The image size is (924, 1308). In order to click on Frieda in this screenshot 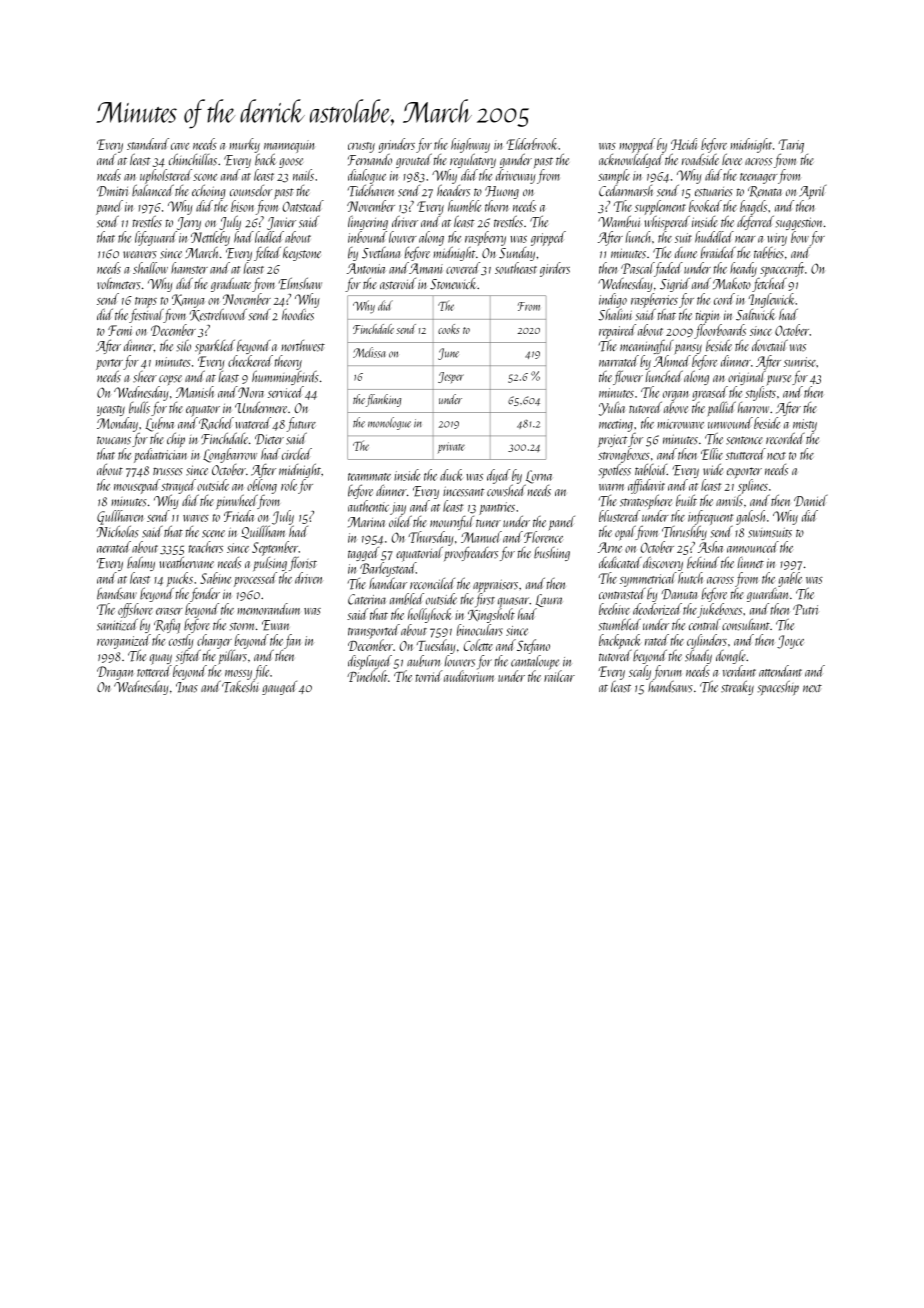, I will do `click(239, 516)`.
